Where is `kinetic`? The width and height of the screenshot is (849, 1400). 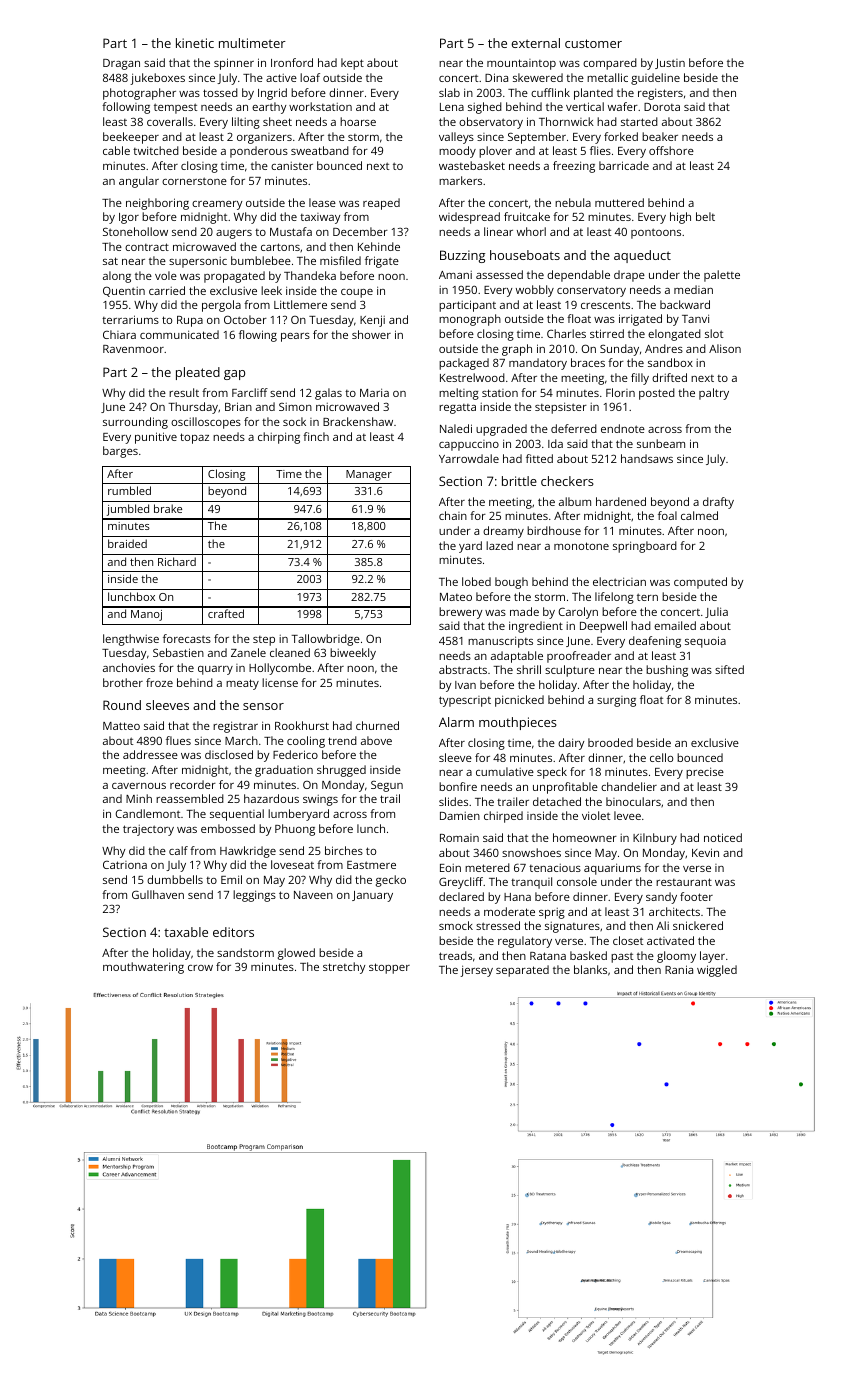 kinetic is located at coordinates (195, 43).
